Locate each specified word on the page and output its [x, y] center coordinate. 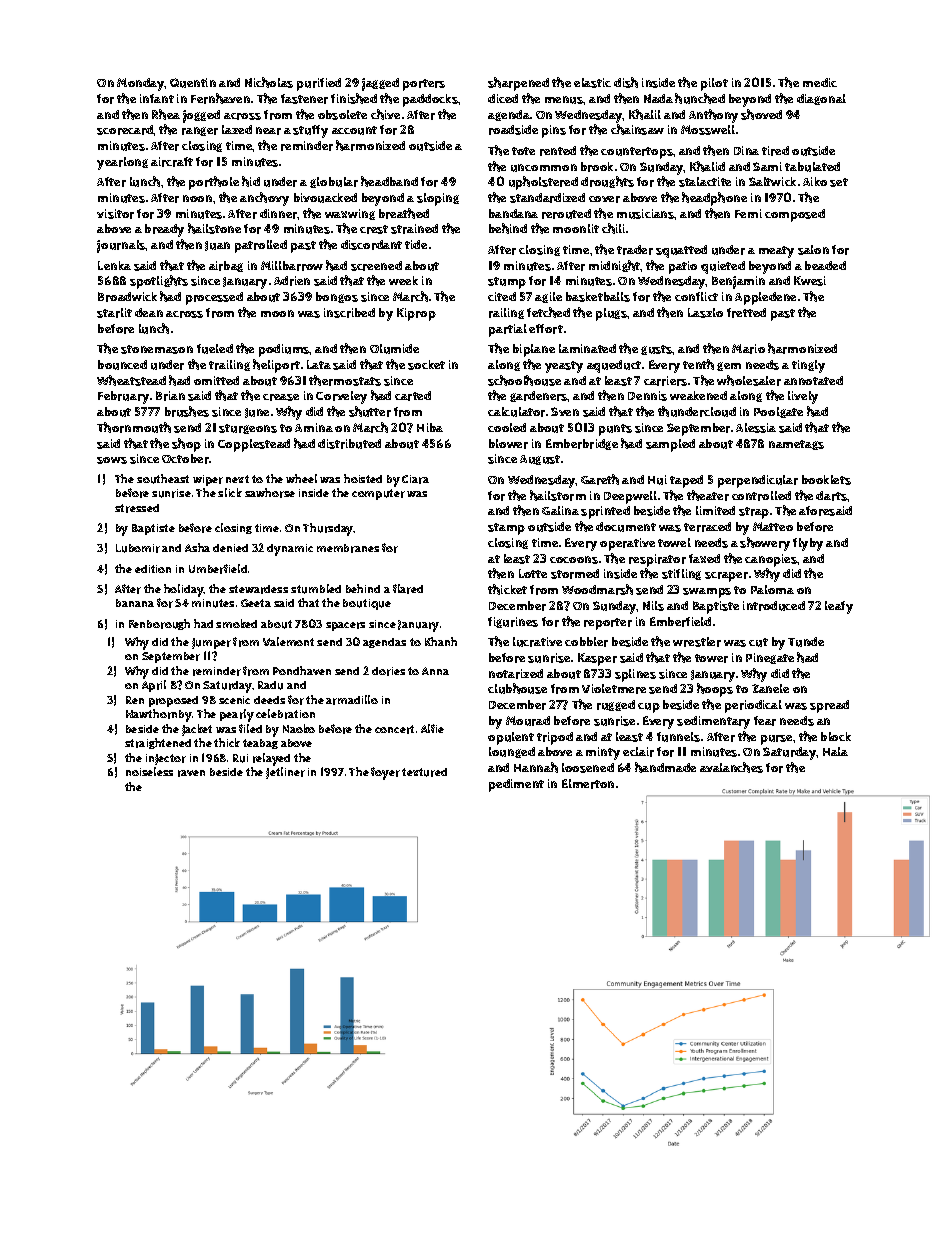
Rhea [166, 114]
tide [416, 244]
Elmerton [588, 784]
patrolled [261, 246]
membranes [348, 548]
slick [230, 492]
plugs [611, 314]
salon [813, 250]
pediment [516, 785]
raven [191, 773]
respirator [657, 560]
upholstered [543, 183]
